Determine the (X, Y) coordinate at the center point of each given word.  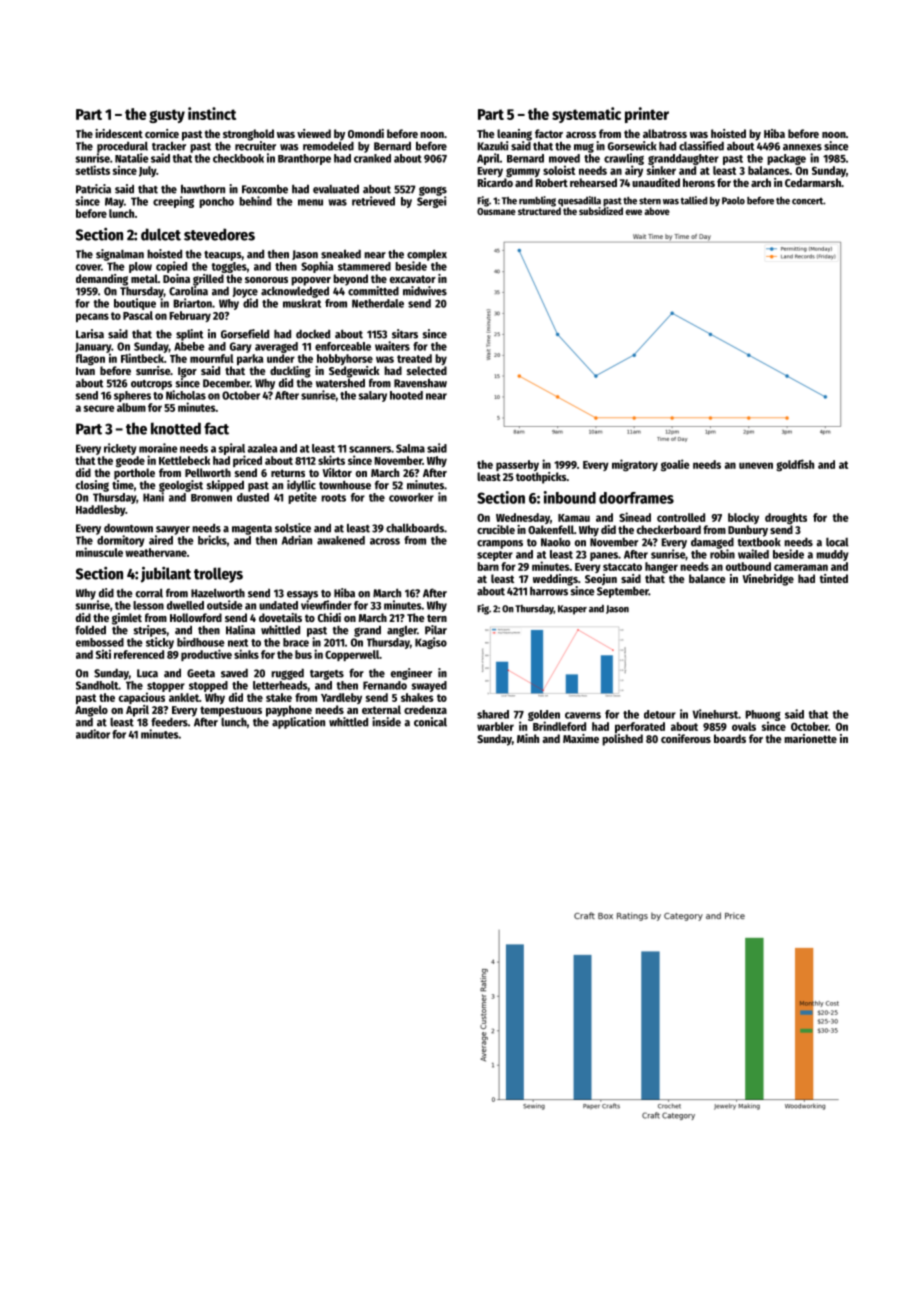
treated (414, 358)
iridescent (119, 133)
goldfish (795, 465)
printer (647, 115)
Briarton (192, 303)
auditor (93, 734)
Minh (528, 738)
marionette (810, 738)
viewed (314, 133)
